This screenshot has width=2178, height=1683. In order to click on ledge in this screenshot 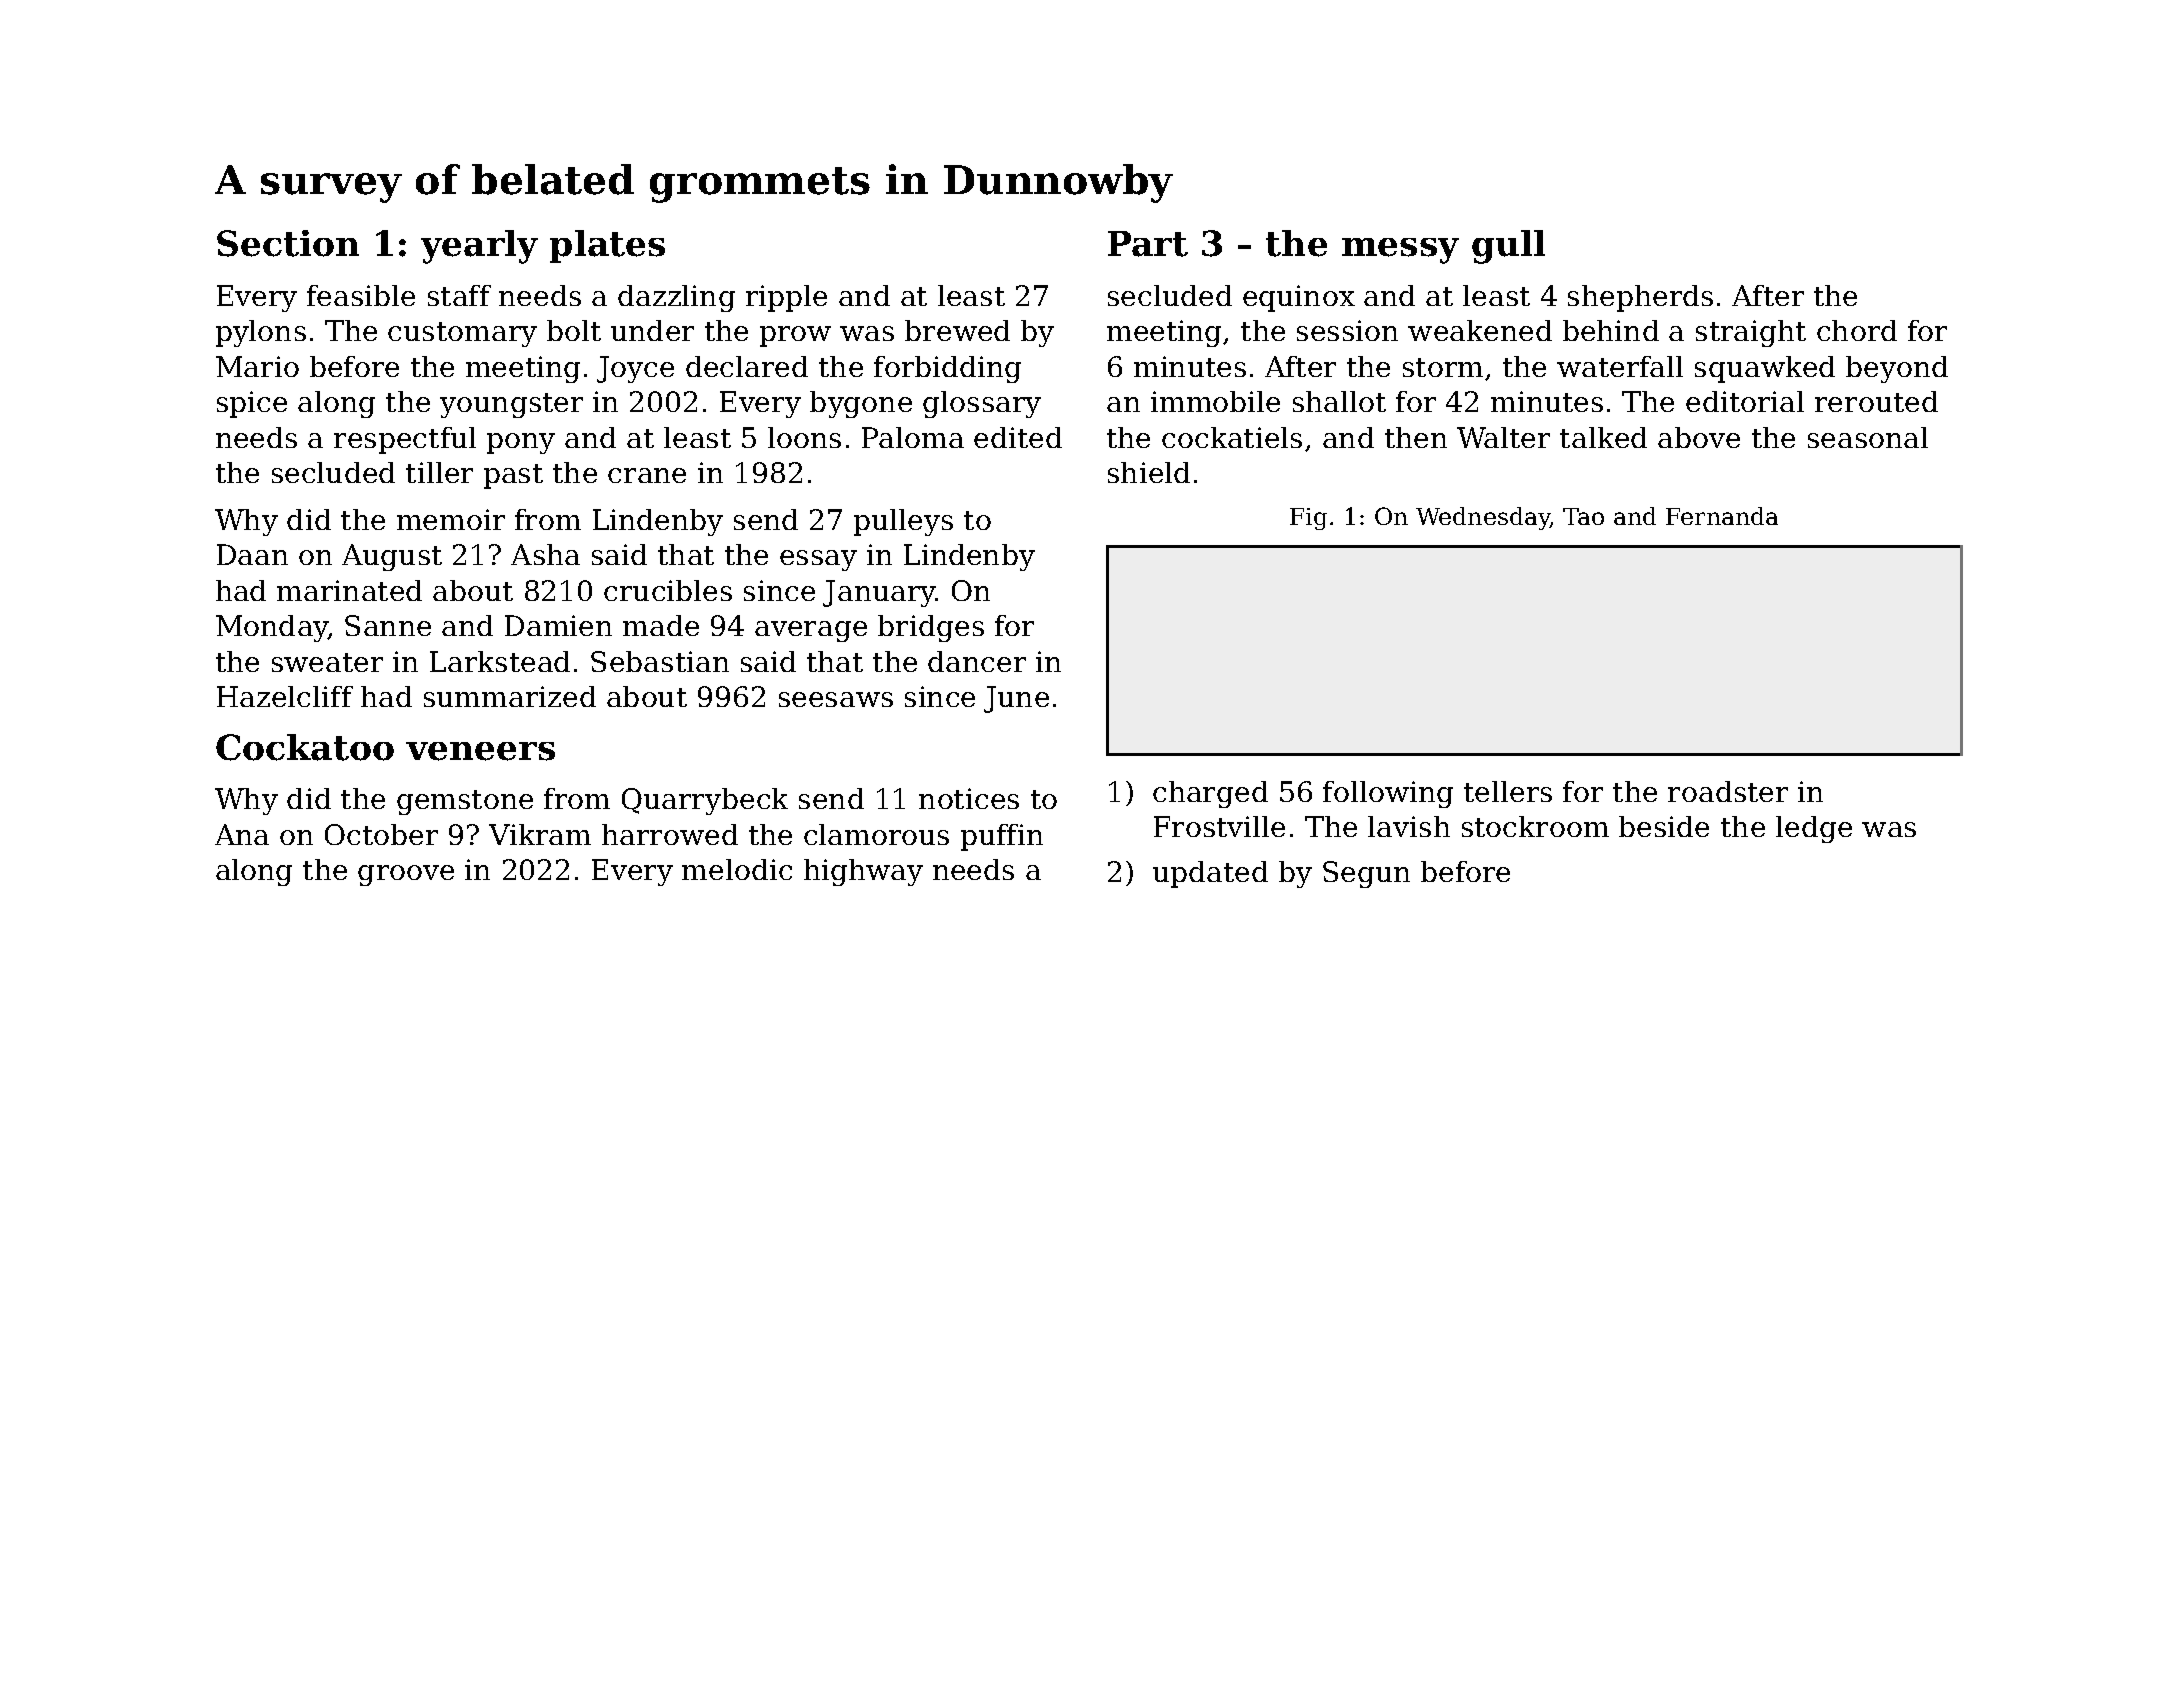, I will do `click(1814, 829)`.
